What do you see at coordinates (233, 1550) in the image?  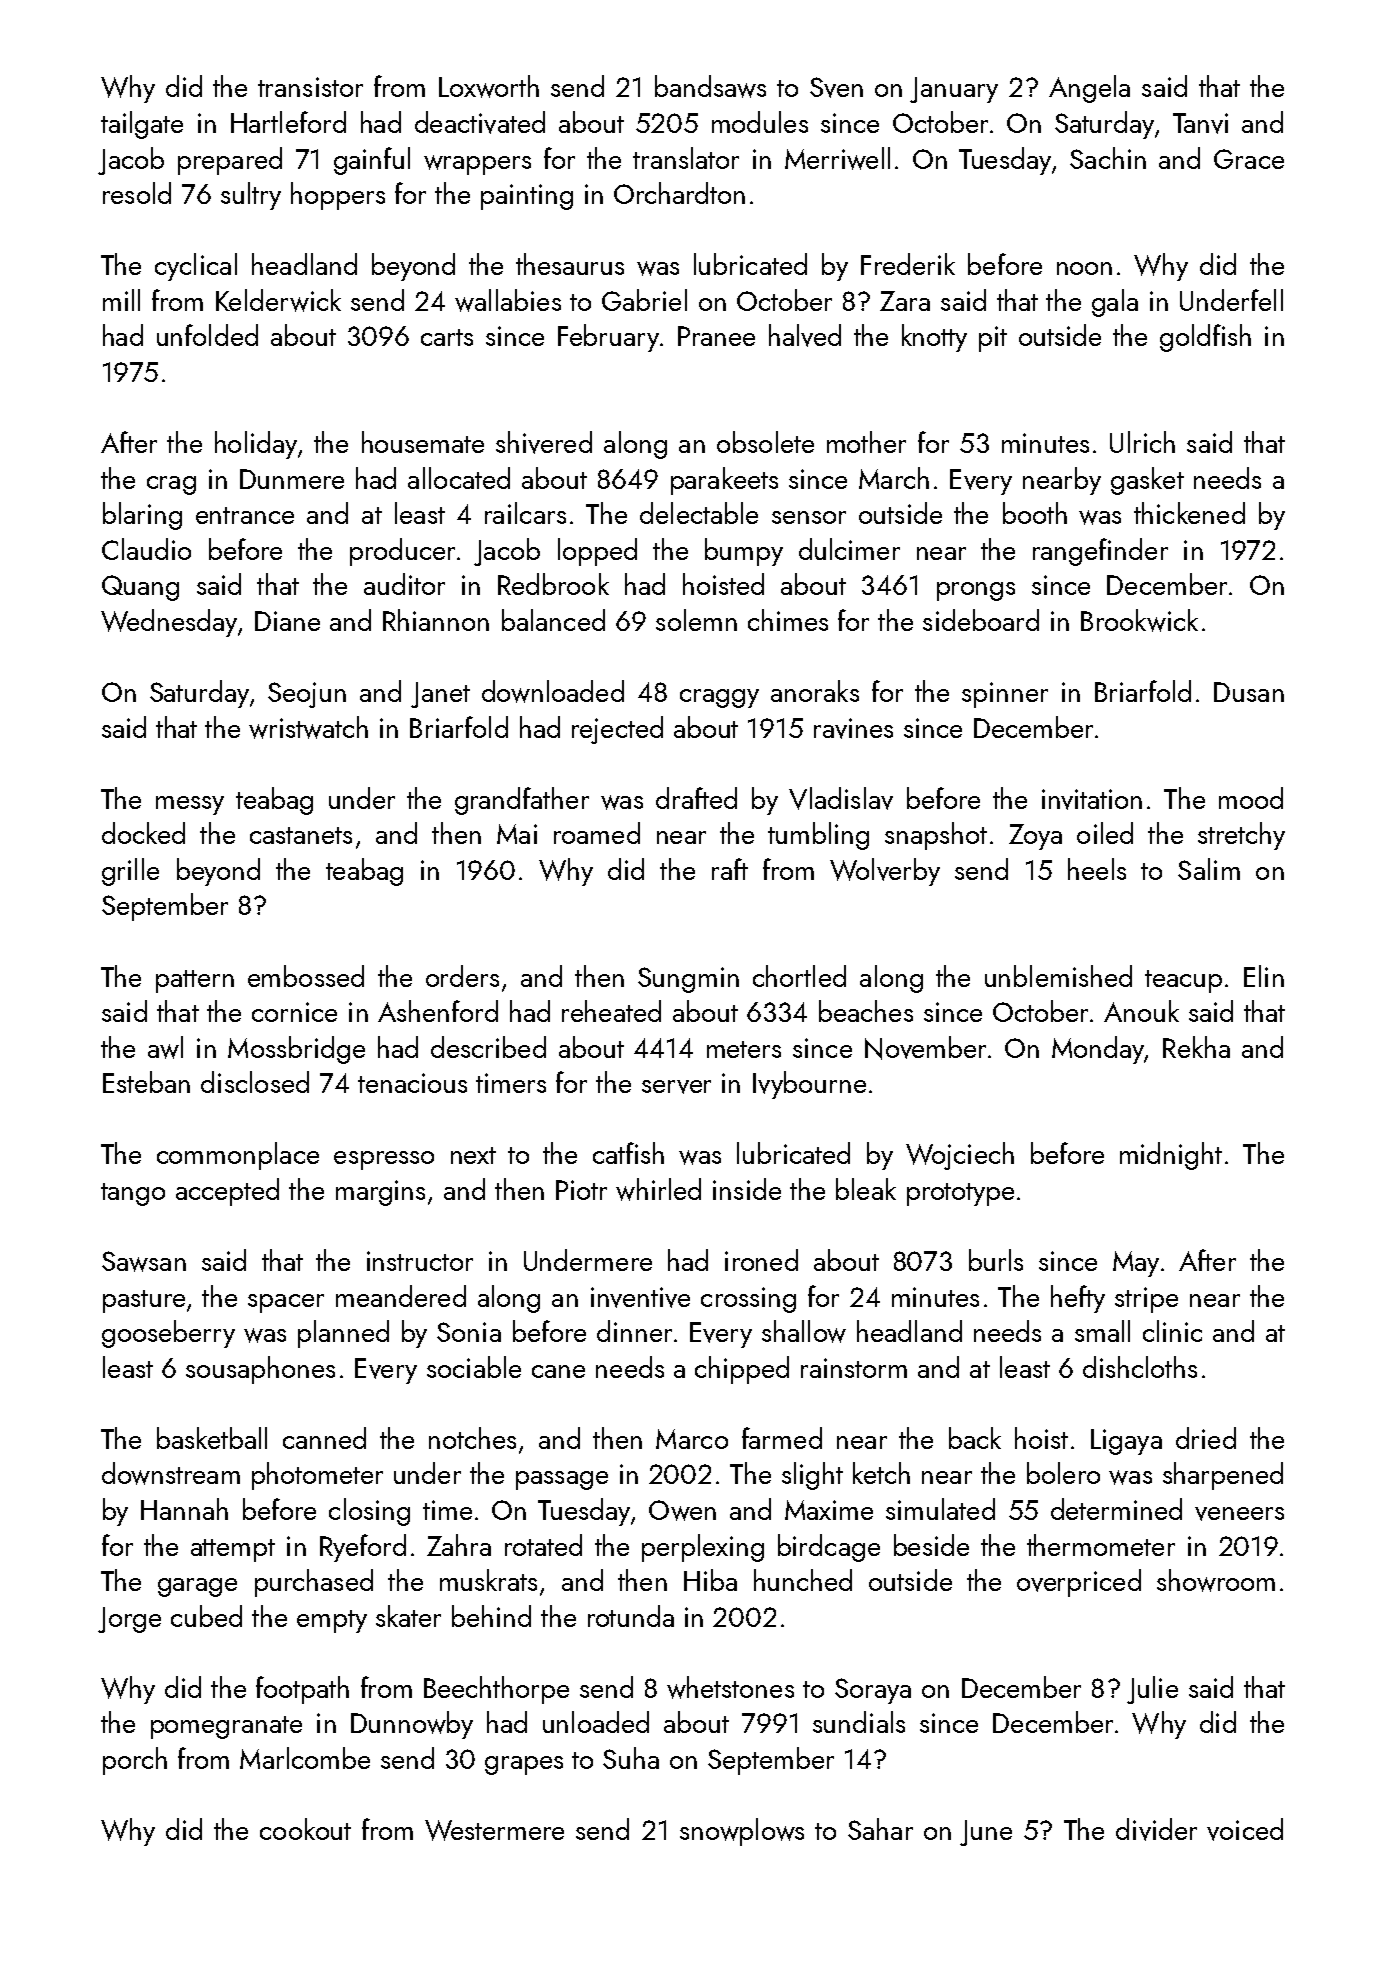 I see `attempt` at bounding box center [233, 1550].
